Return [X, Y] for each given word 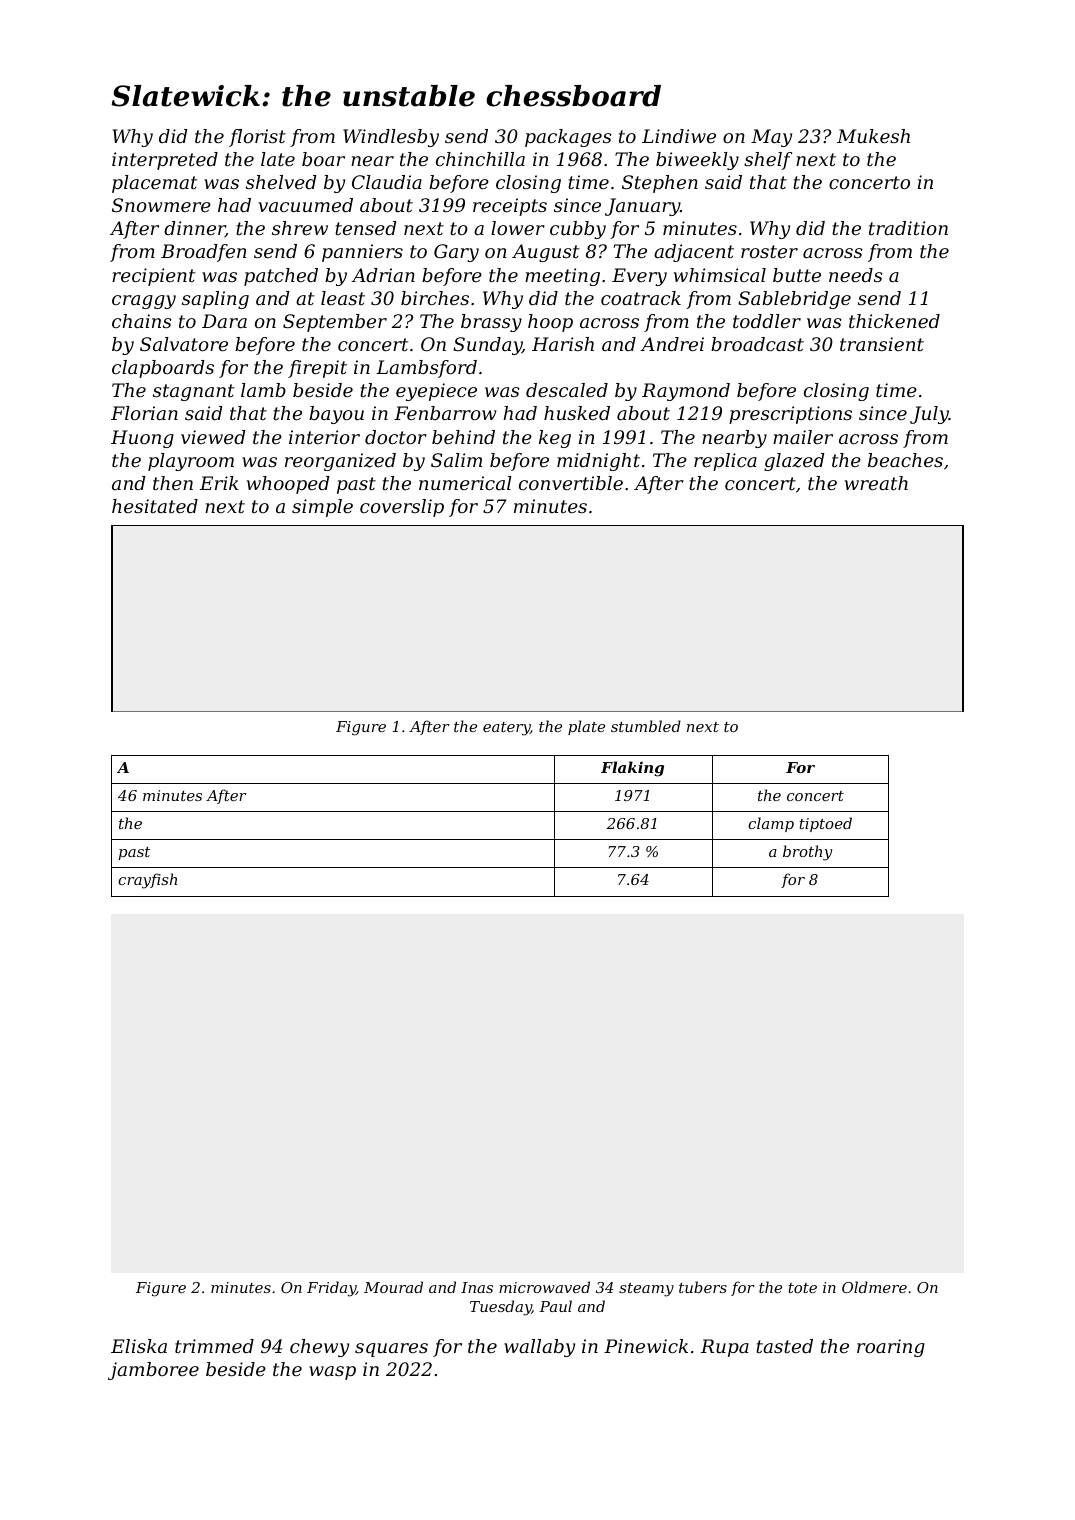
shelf [768, 161]
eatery [506, 729]
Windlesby [391, 138]
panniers [362, 253]
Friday [331, 1289]
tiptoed [825, 824]
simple [322, 508]
